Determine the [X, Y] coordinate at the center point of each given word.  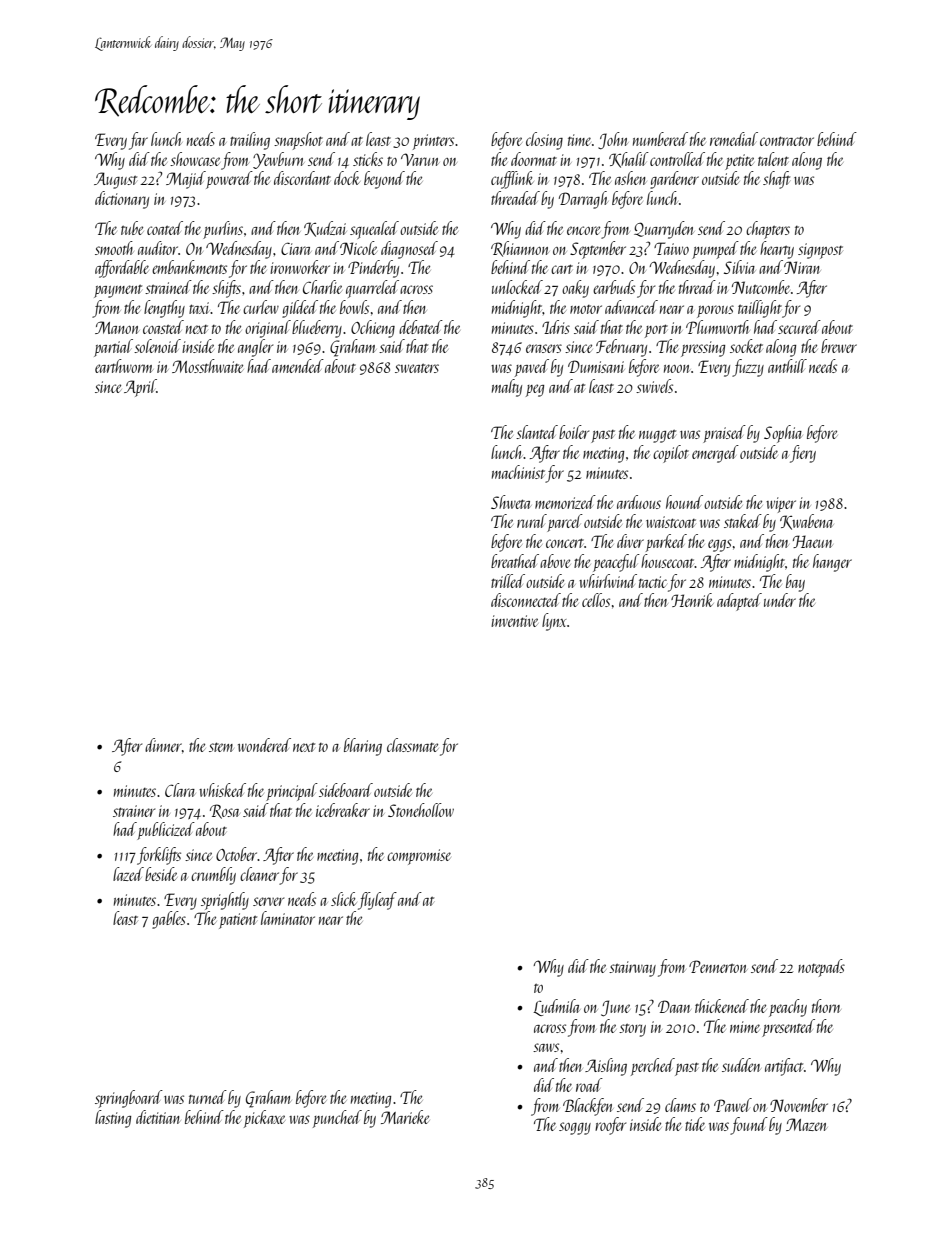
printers [433, 142]
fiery [803, 454]
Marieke [405, 1117]
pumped [715, 250]
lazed [128, 874]
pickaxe [264, 1119]
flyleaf [377, 901]
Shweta [511, 502]
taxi [200, 308]
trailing [250, 141]
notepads [821, 968]
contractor [787, 141]
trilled [508, 581]
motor [586, 309]
